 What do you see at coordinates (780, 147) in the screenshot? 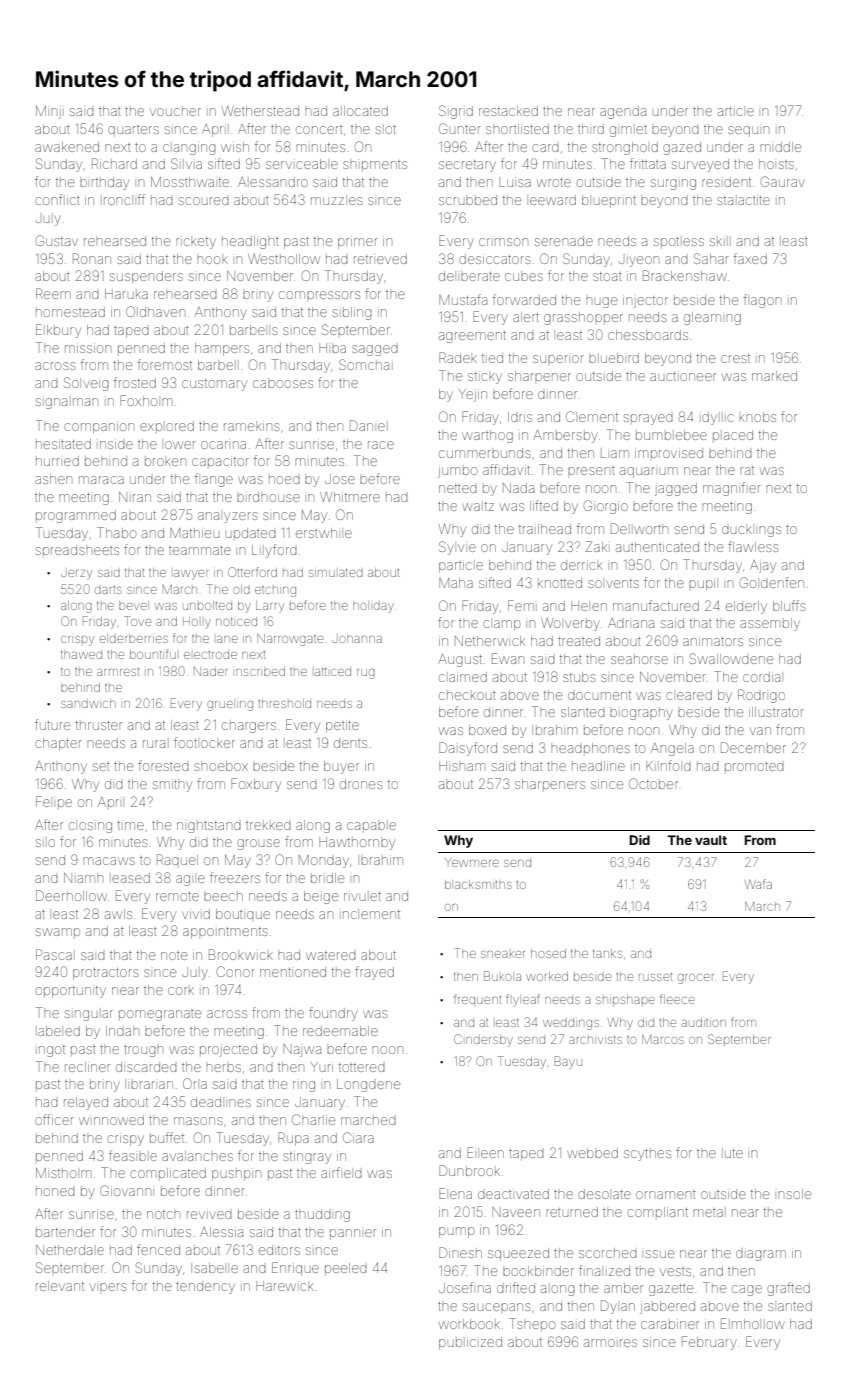
I see `middle` at bounding box center [780, 147].
